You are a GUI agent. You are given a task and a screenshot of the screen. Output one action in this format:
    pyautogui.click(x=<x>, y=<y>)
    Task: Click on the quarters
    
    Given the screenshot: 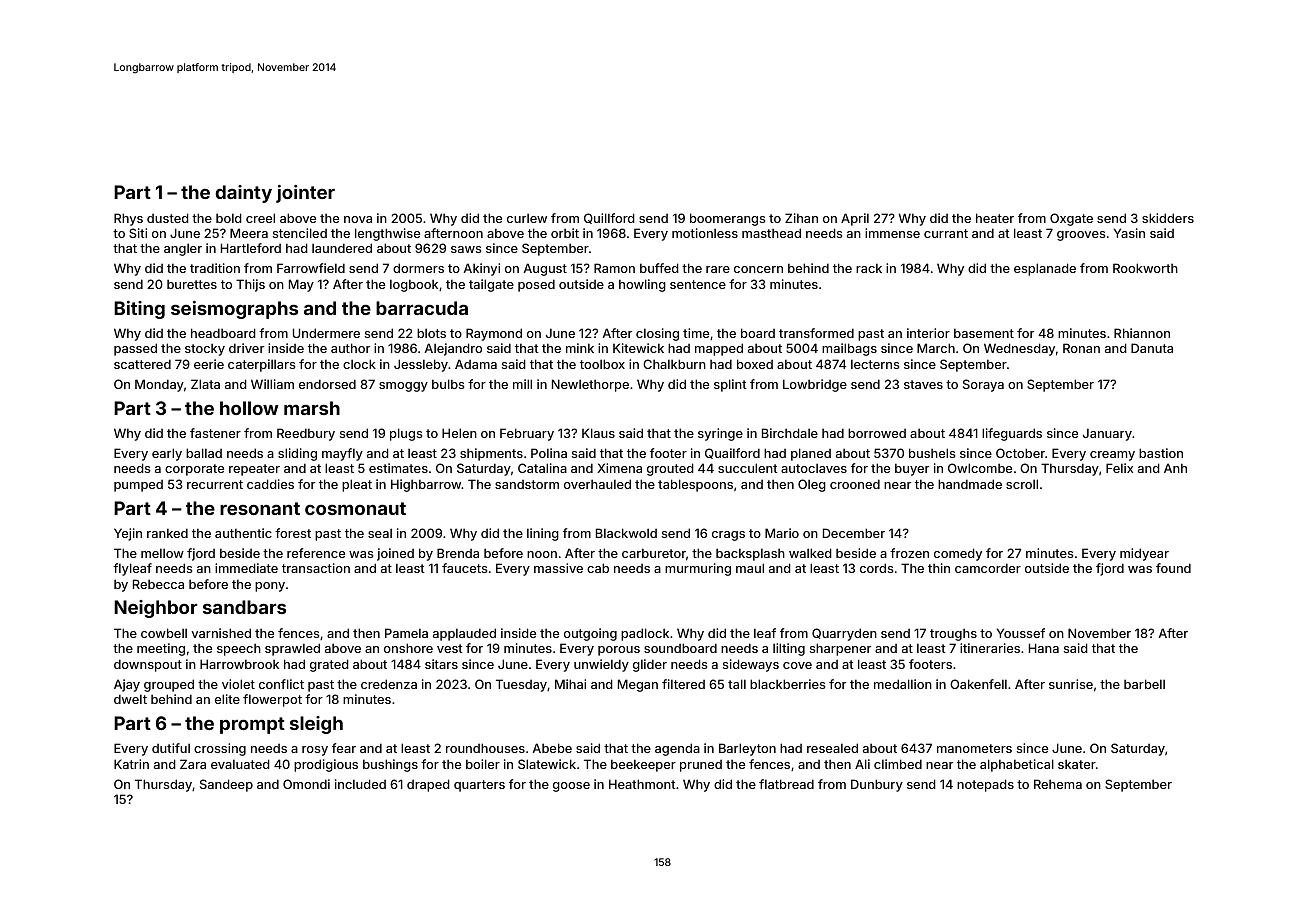 What is the action you would take?
    pyautogui.click(x=479, y=786)
